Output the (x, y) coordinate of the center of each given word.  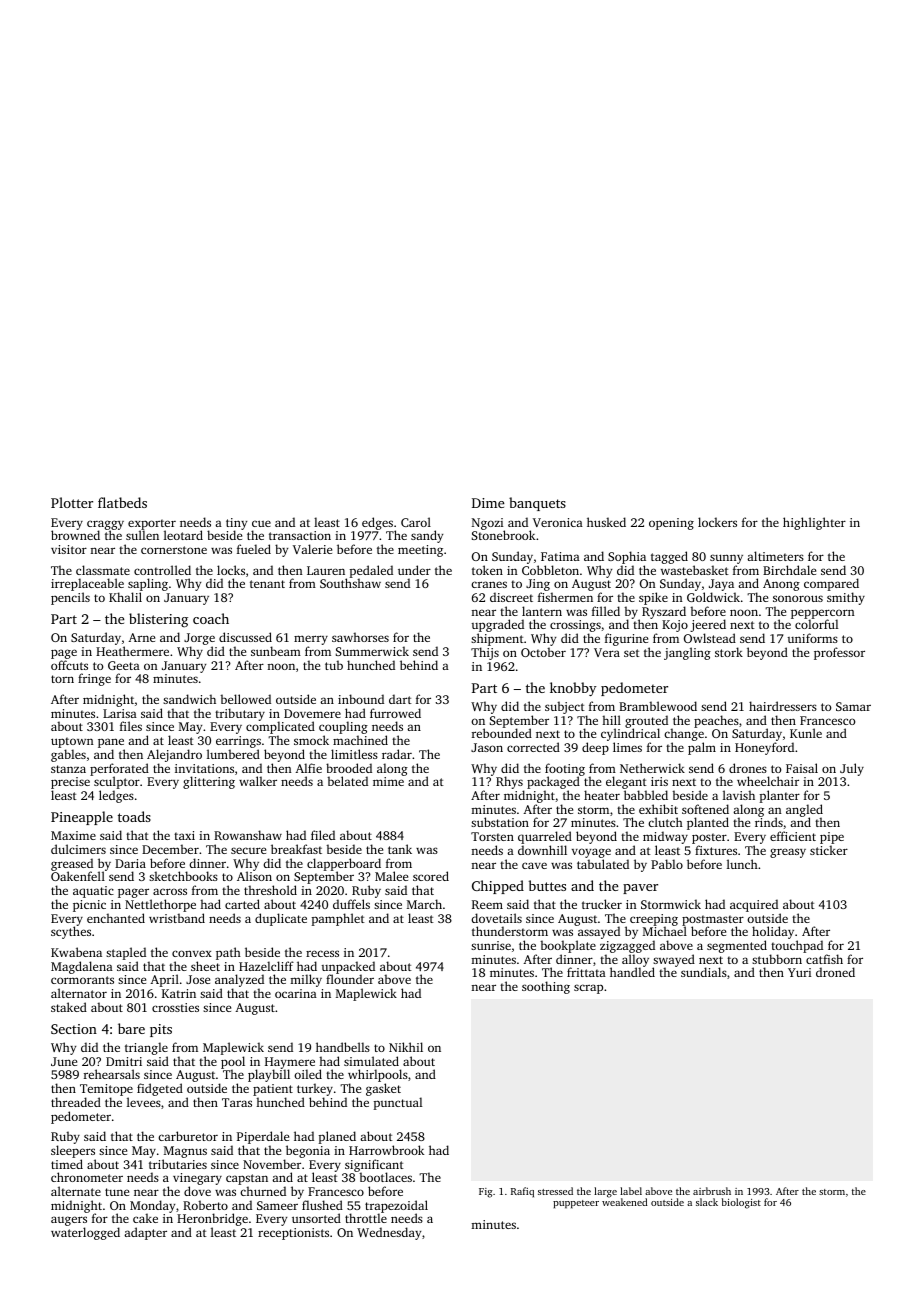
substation (500, 822)
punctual (398, 1103)
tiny (236, 524)
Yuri (799, 972)
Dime (488, 503)
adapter (145, 1233)
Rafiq (522, 1192)
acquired (754, 905)
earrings (238, 742)
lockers (717, 522)
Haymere (290, 1063)
